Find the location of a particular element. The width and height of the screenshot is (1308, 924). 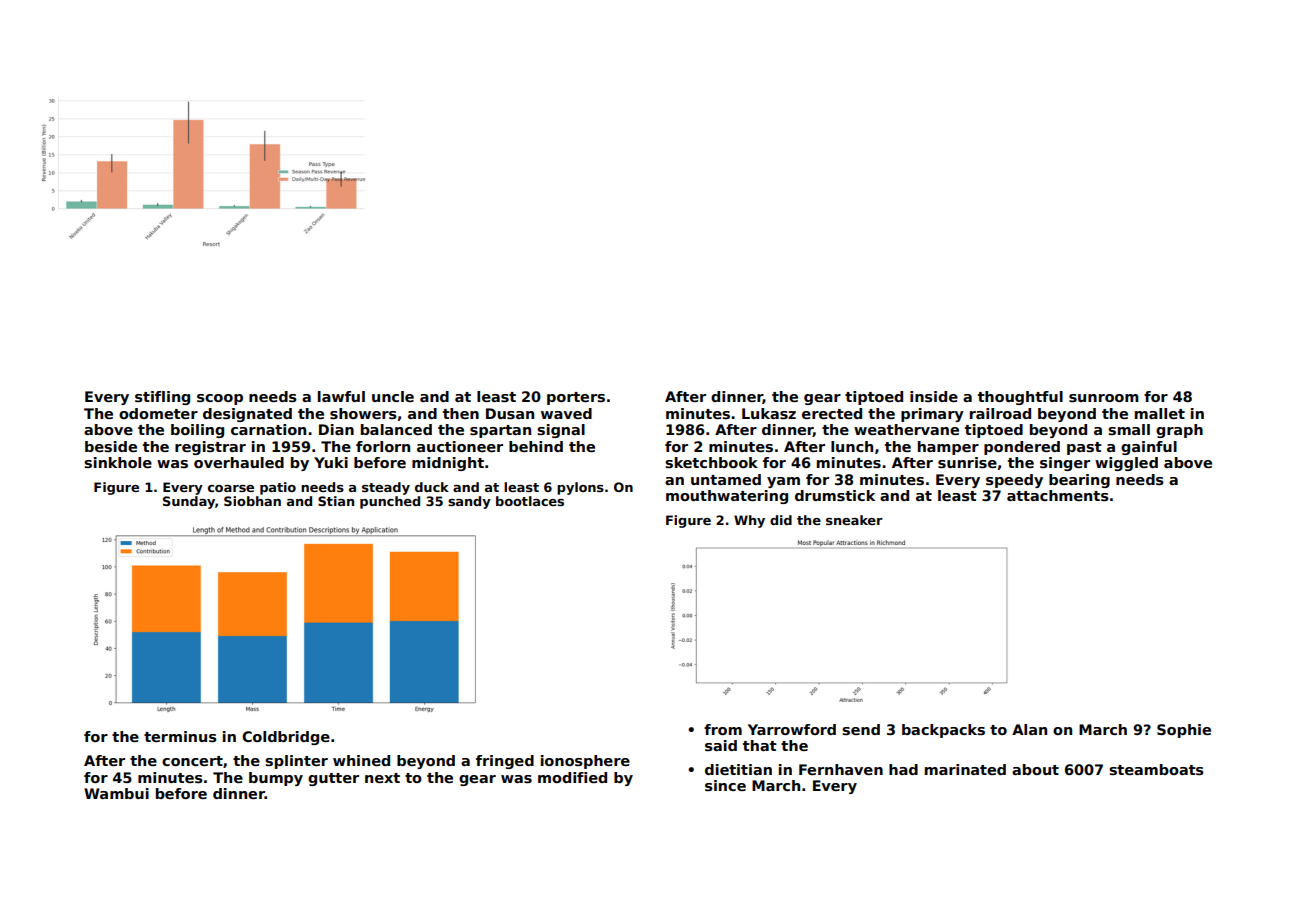

Coldbridge is located at coordinates (286, 738).
